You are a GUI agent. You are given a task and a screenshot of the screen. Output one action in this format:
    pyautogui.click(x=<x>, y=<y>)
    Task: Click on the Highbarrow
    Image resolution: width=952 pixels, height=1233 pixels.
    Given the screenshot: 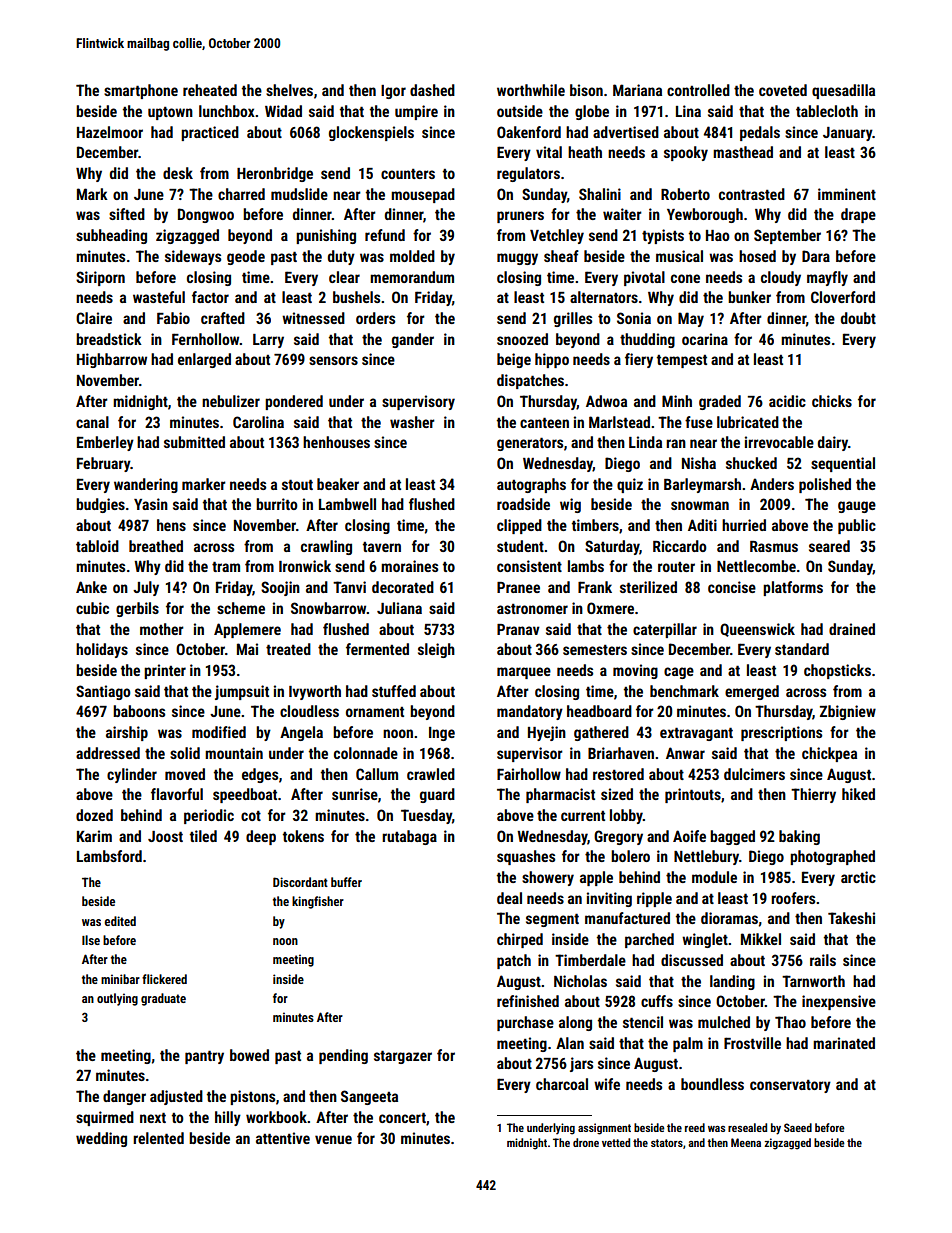 What is the action you would take?
    pyautogui.click(x=112, y=360)
